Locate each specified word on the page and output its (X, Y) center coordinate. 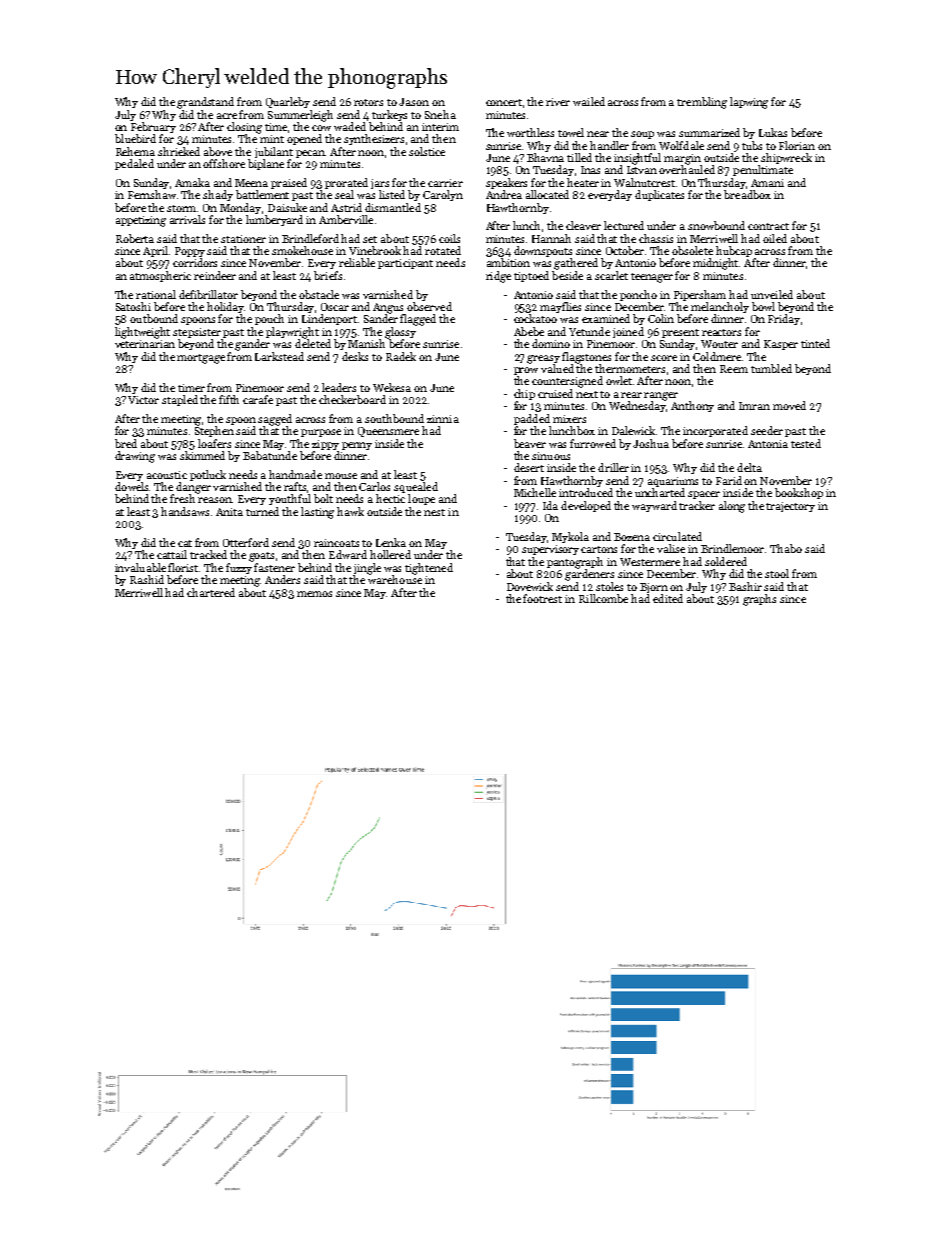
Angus (388, 308)
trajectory (790, 507)
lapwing (749, 103)
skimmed (202, 455)
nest (434, 512)
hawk (350, 511)
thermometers (630, 368)
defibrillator (208, 294)
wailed (589, 101)
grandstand (205, 103)
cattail (172, 554)
